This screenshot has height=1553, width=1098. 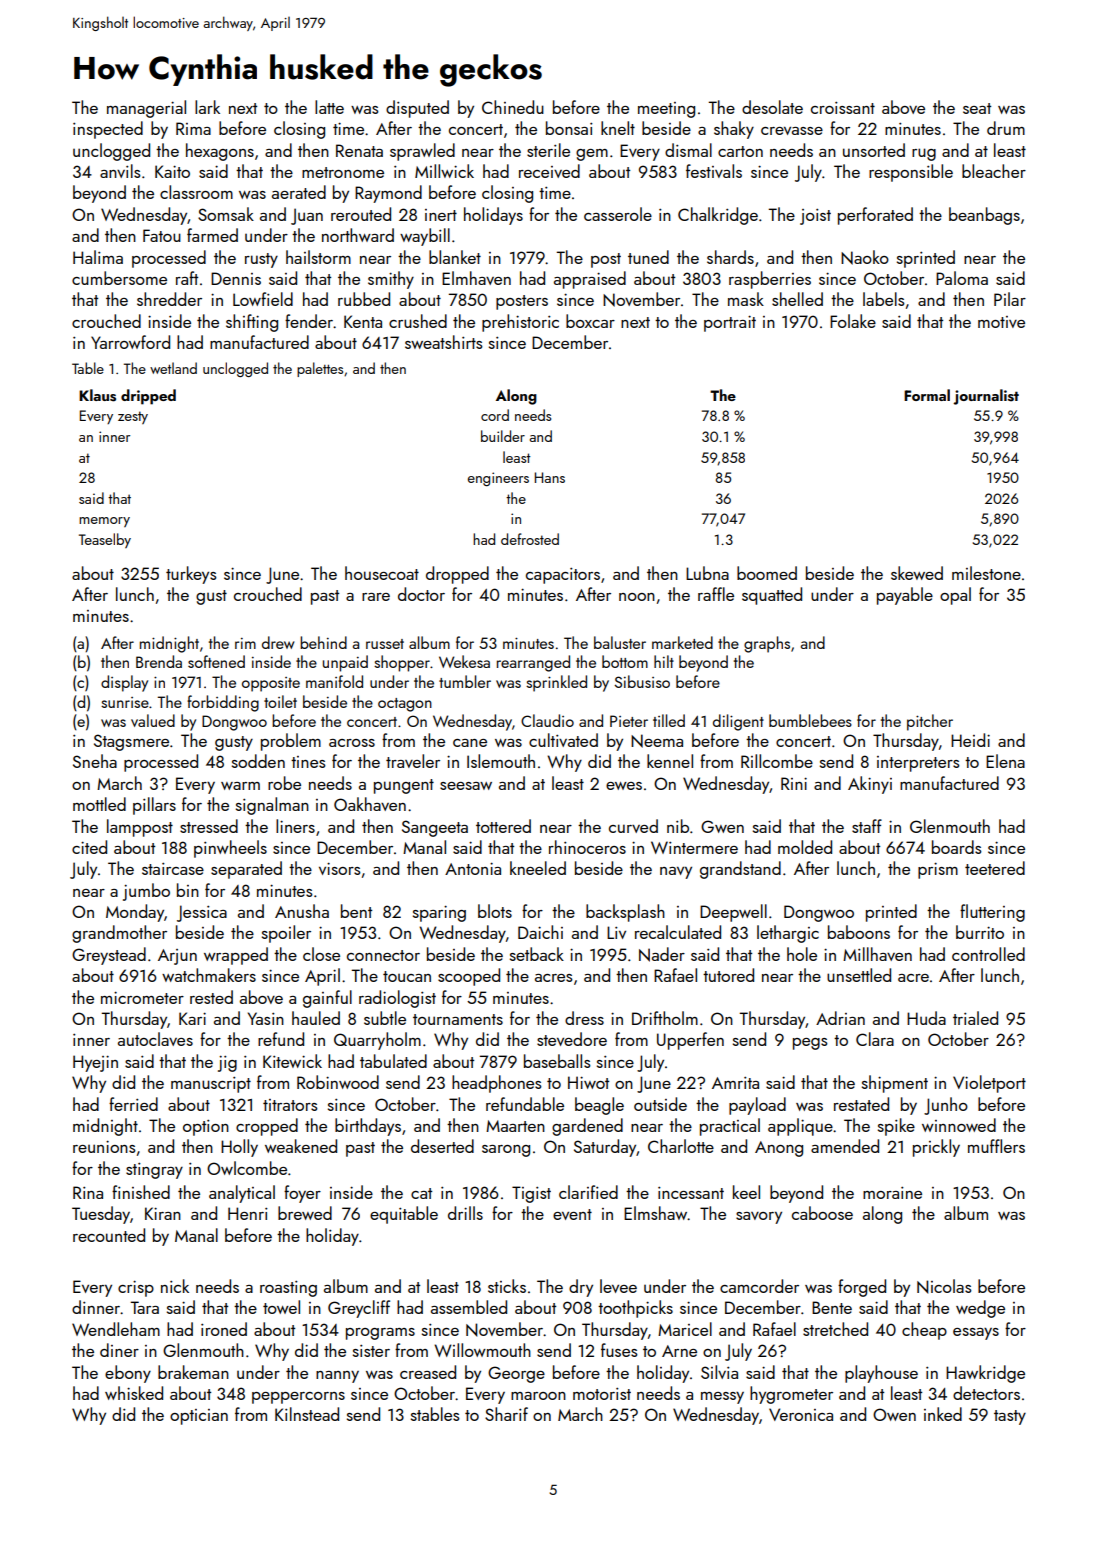 I want to click on sparing, so click(x=439, y=913).
